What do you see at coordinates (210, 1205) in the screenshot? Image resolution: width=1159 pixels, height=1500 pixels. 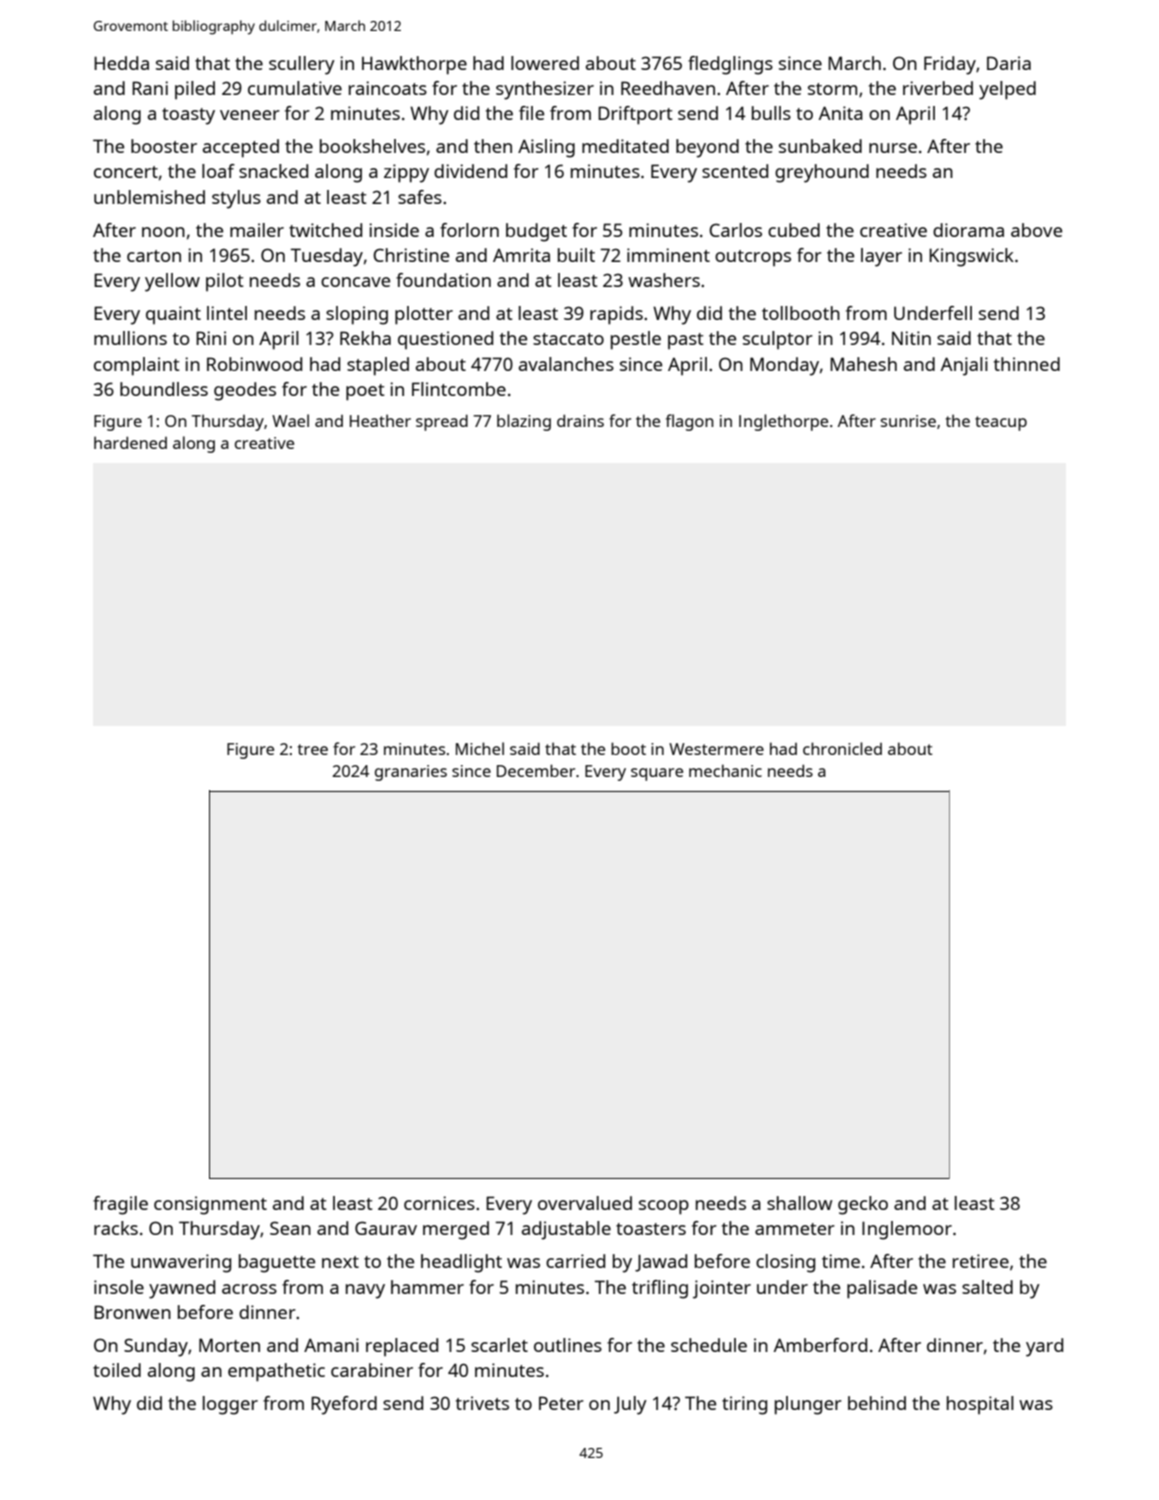 I see `consignment` at bounding box center [210, 1205].
